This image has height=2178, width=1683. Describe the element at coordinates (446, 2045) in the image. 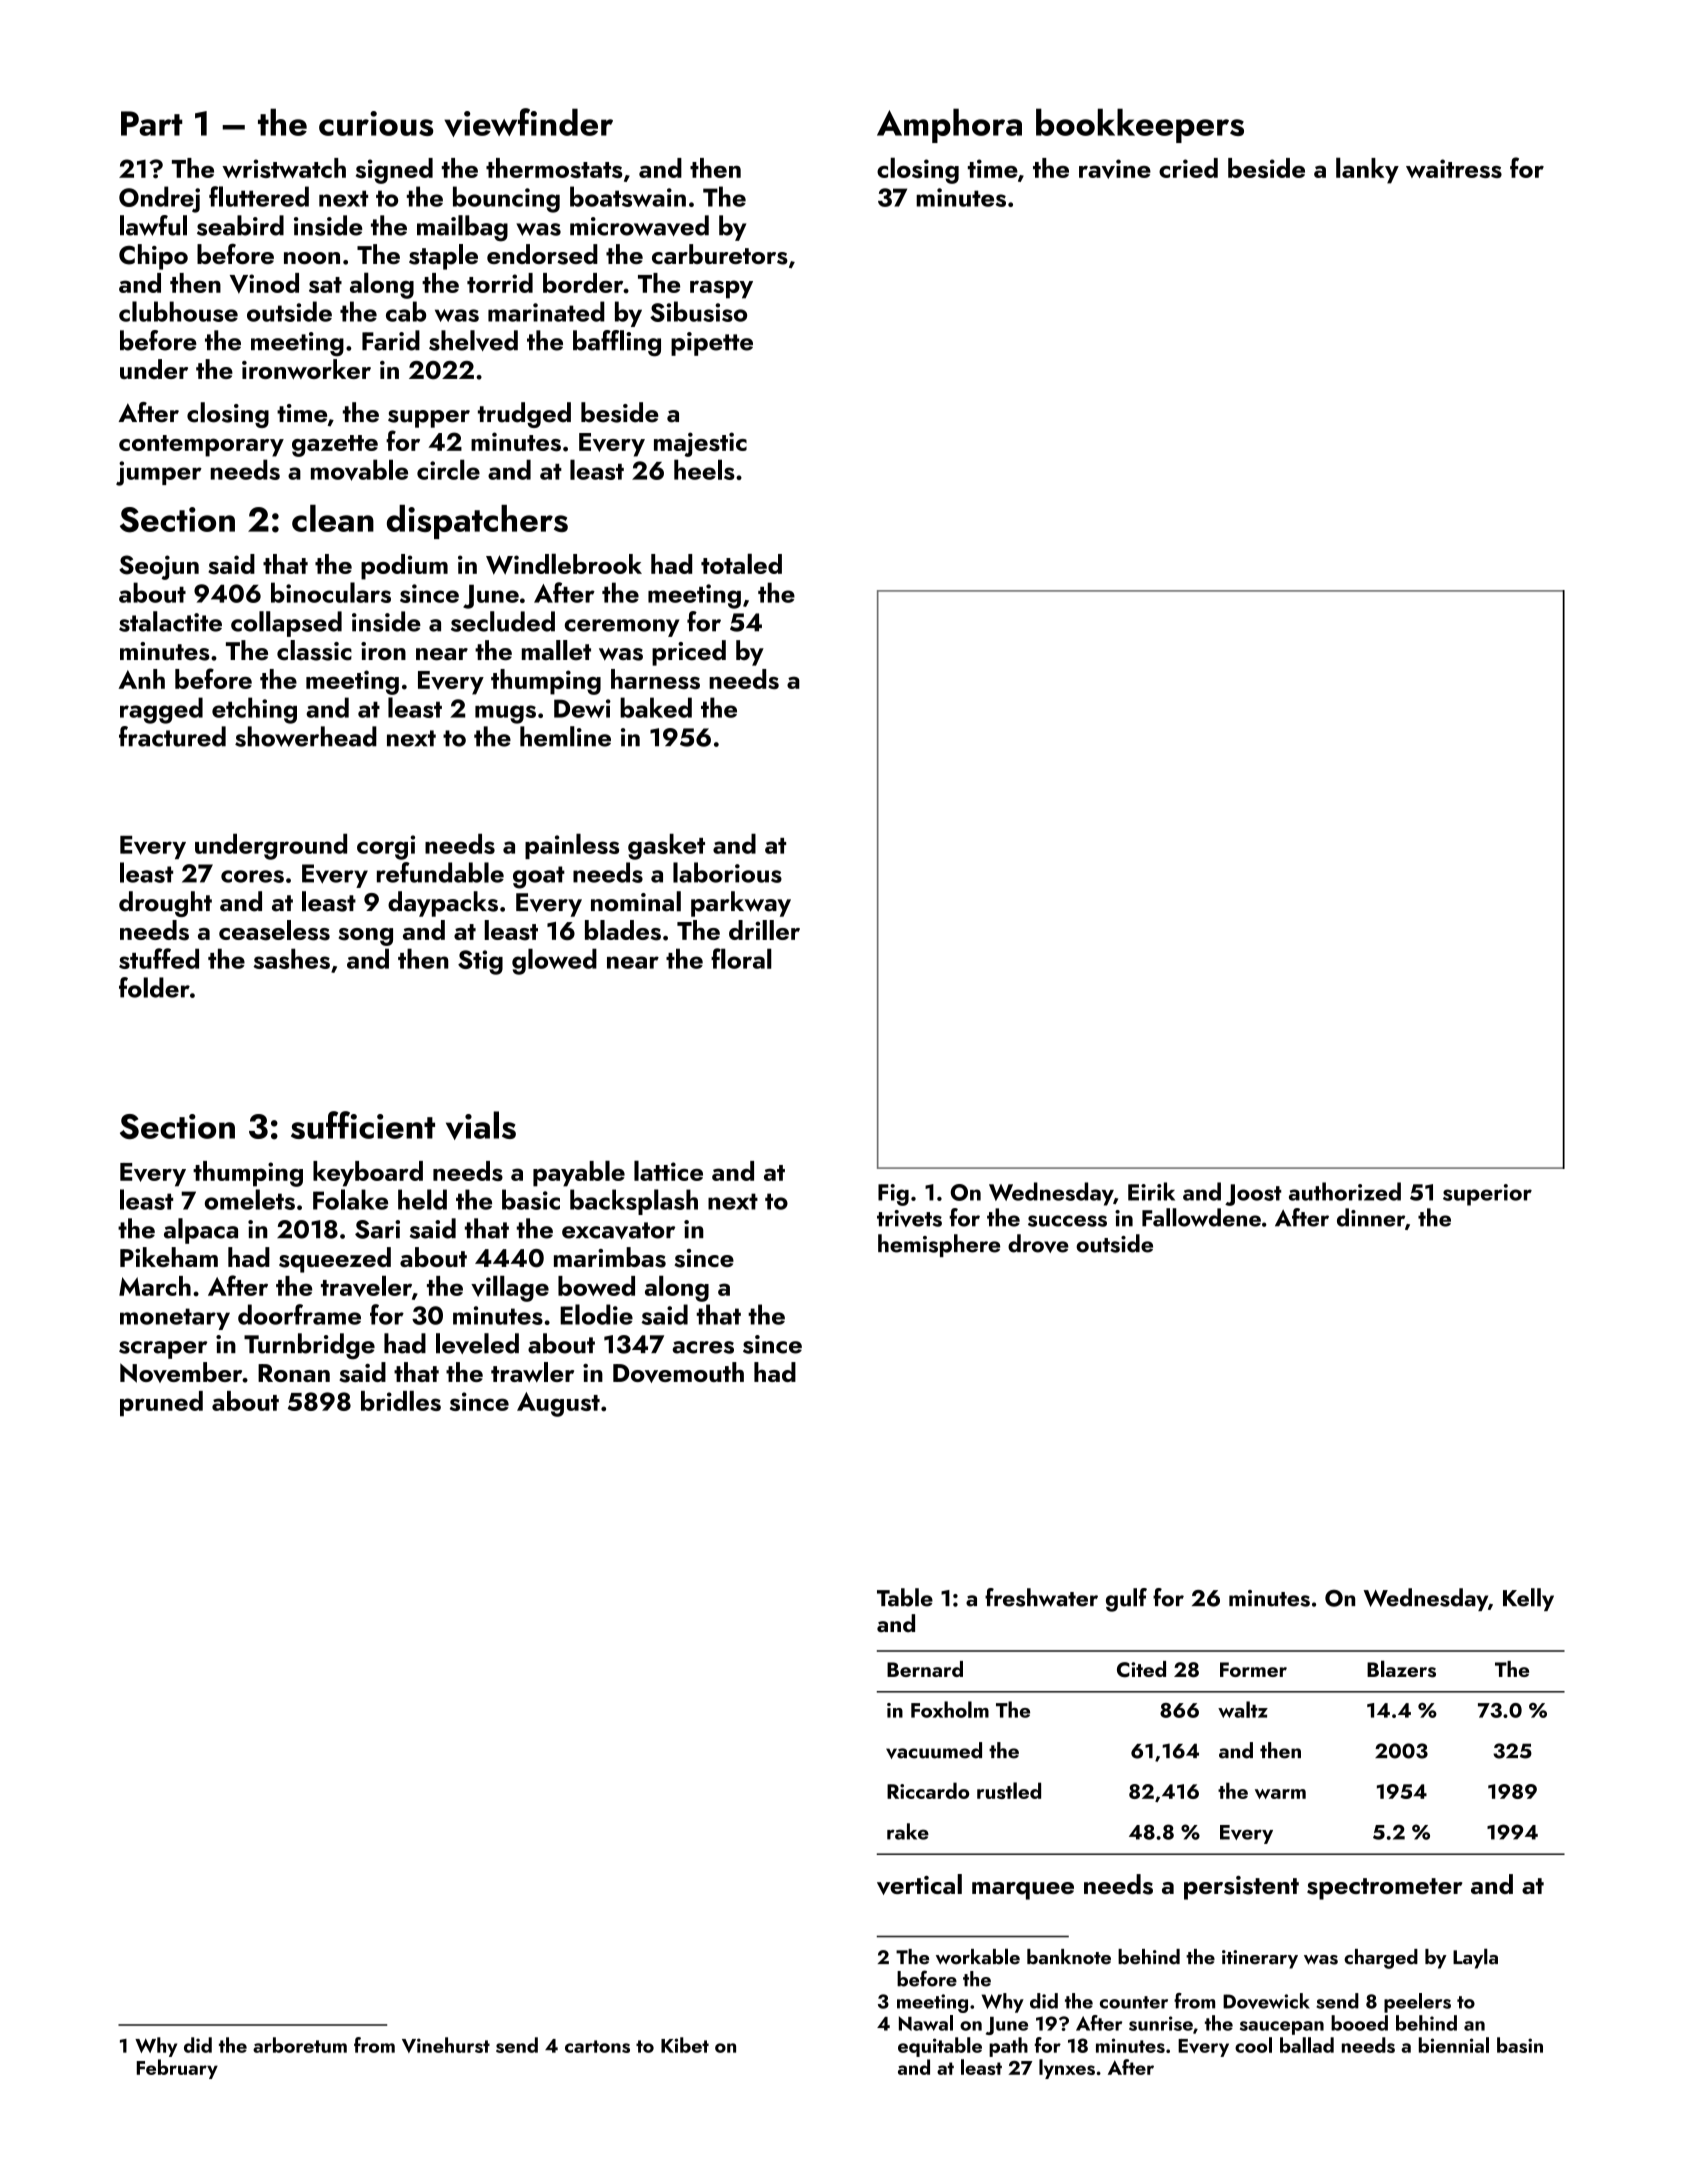

I see `Vinehurst` at that location.
